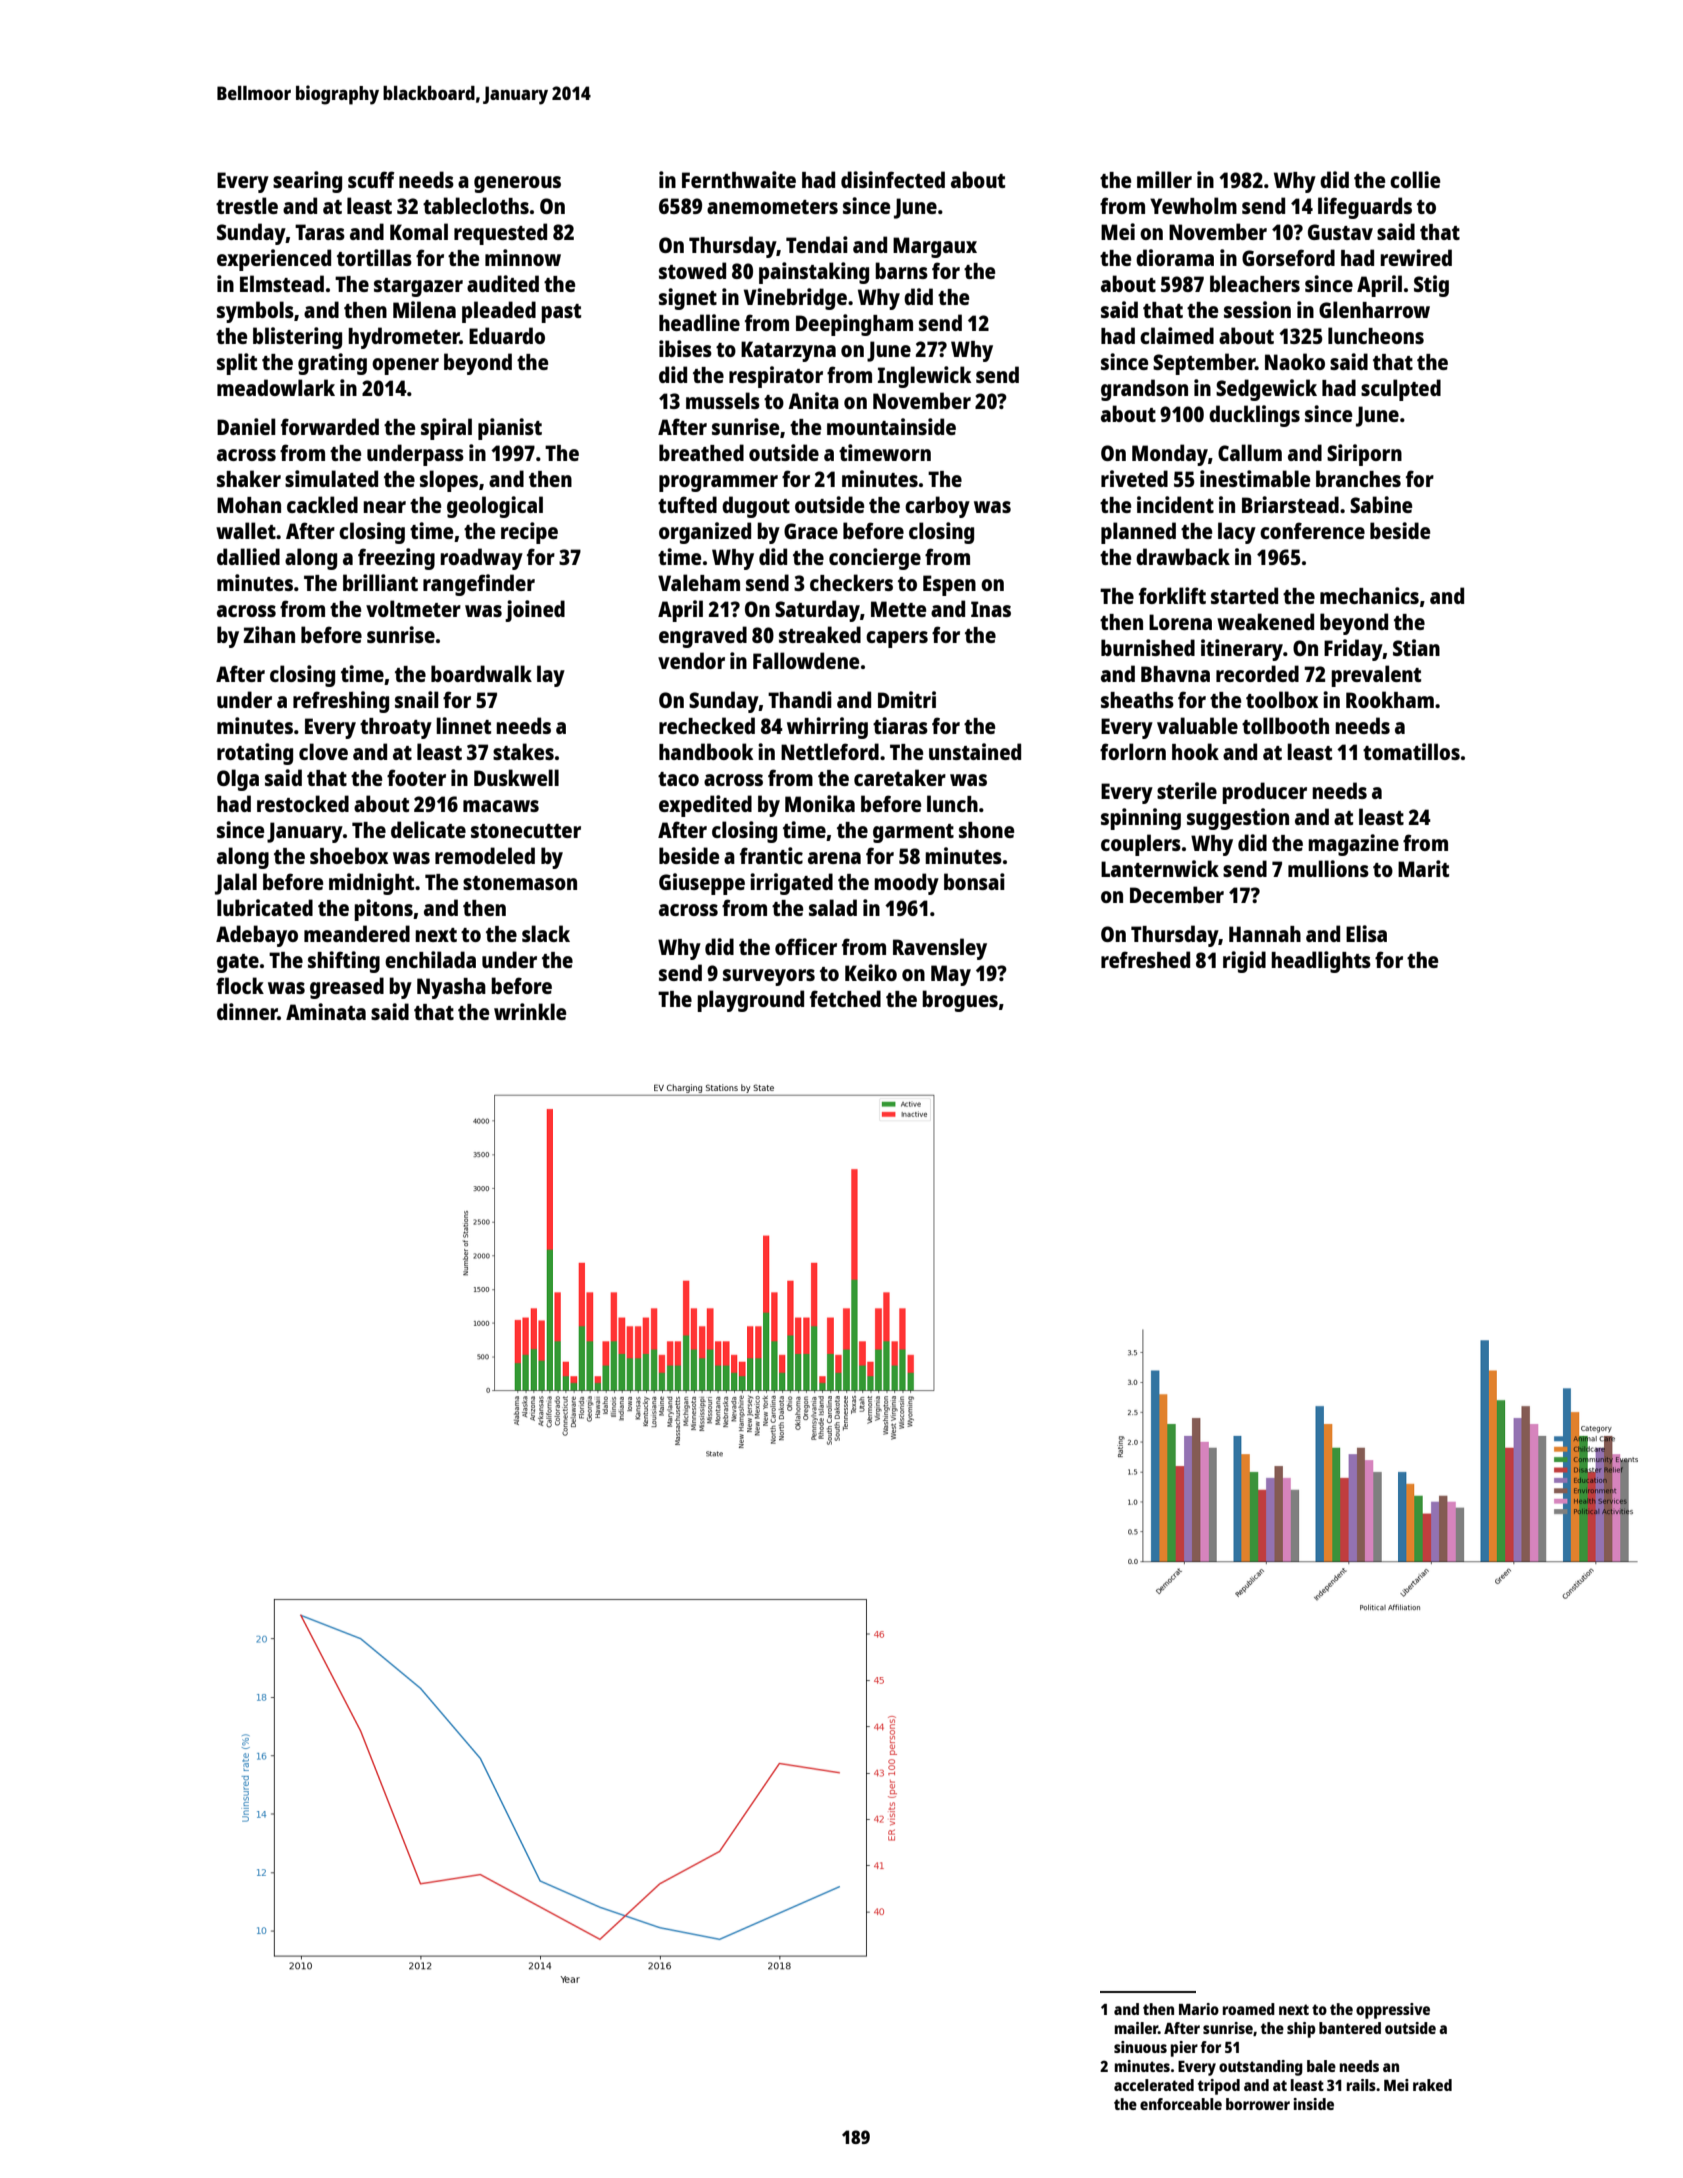  I want to click on pier, so click(1184, 2049).
